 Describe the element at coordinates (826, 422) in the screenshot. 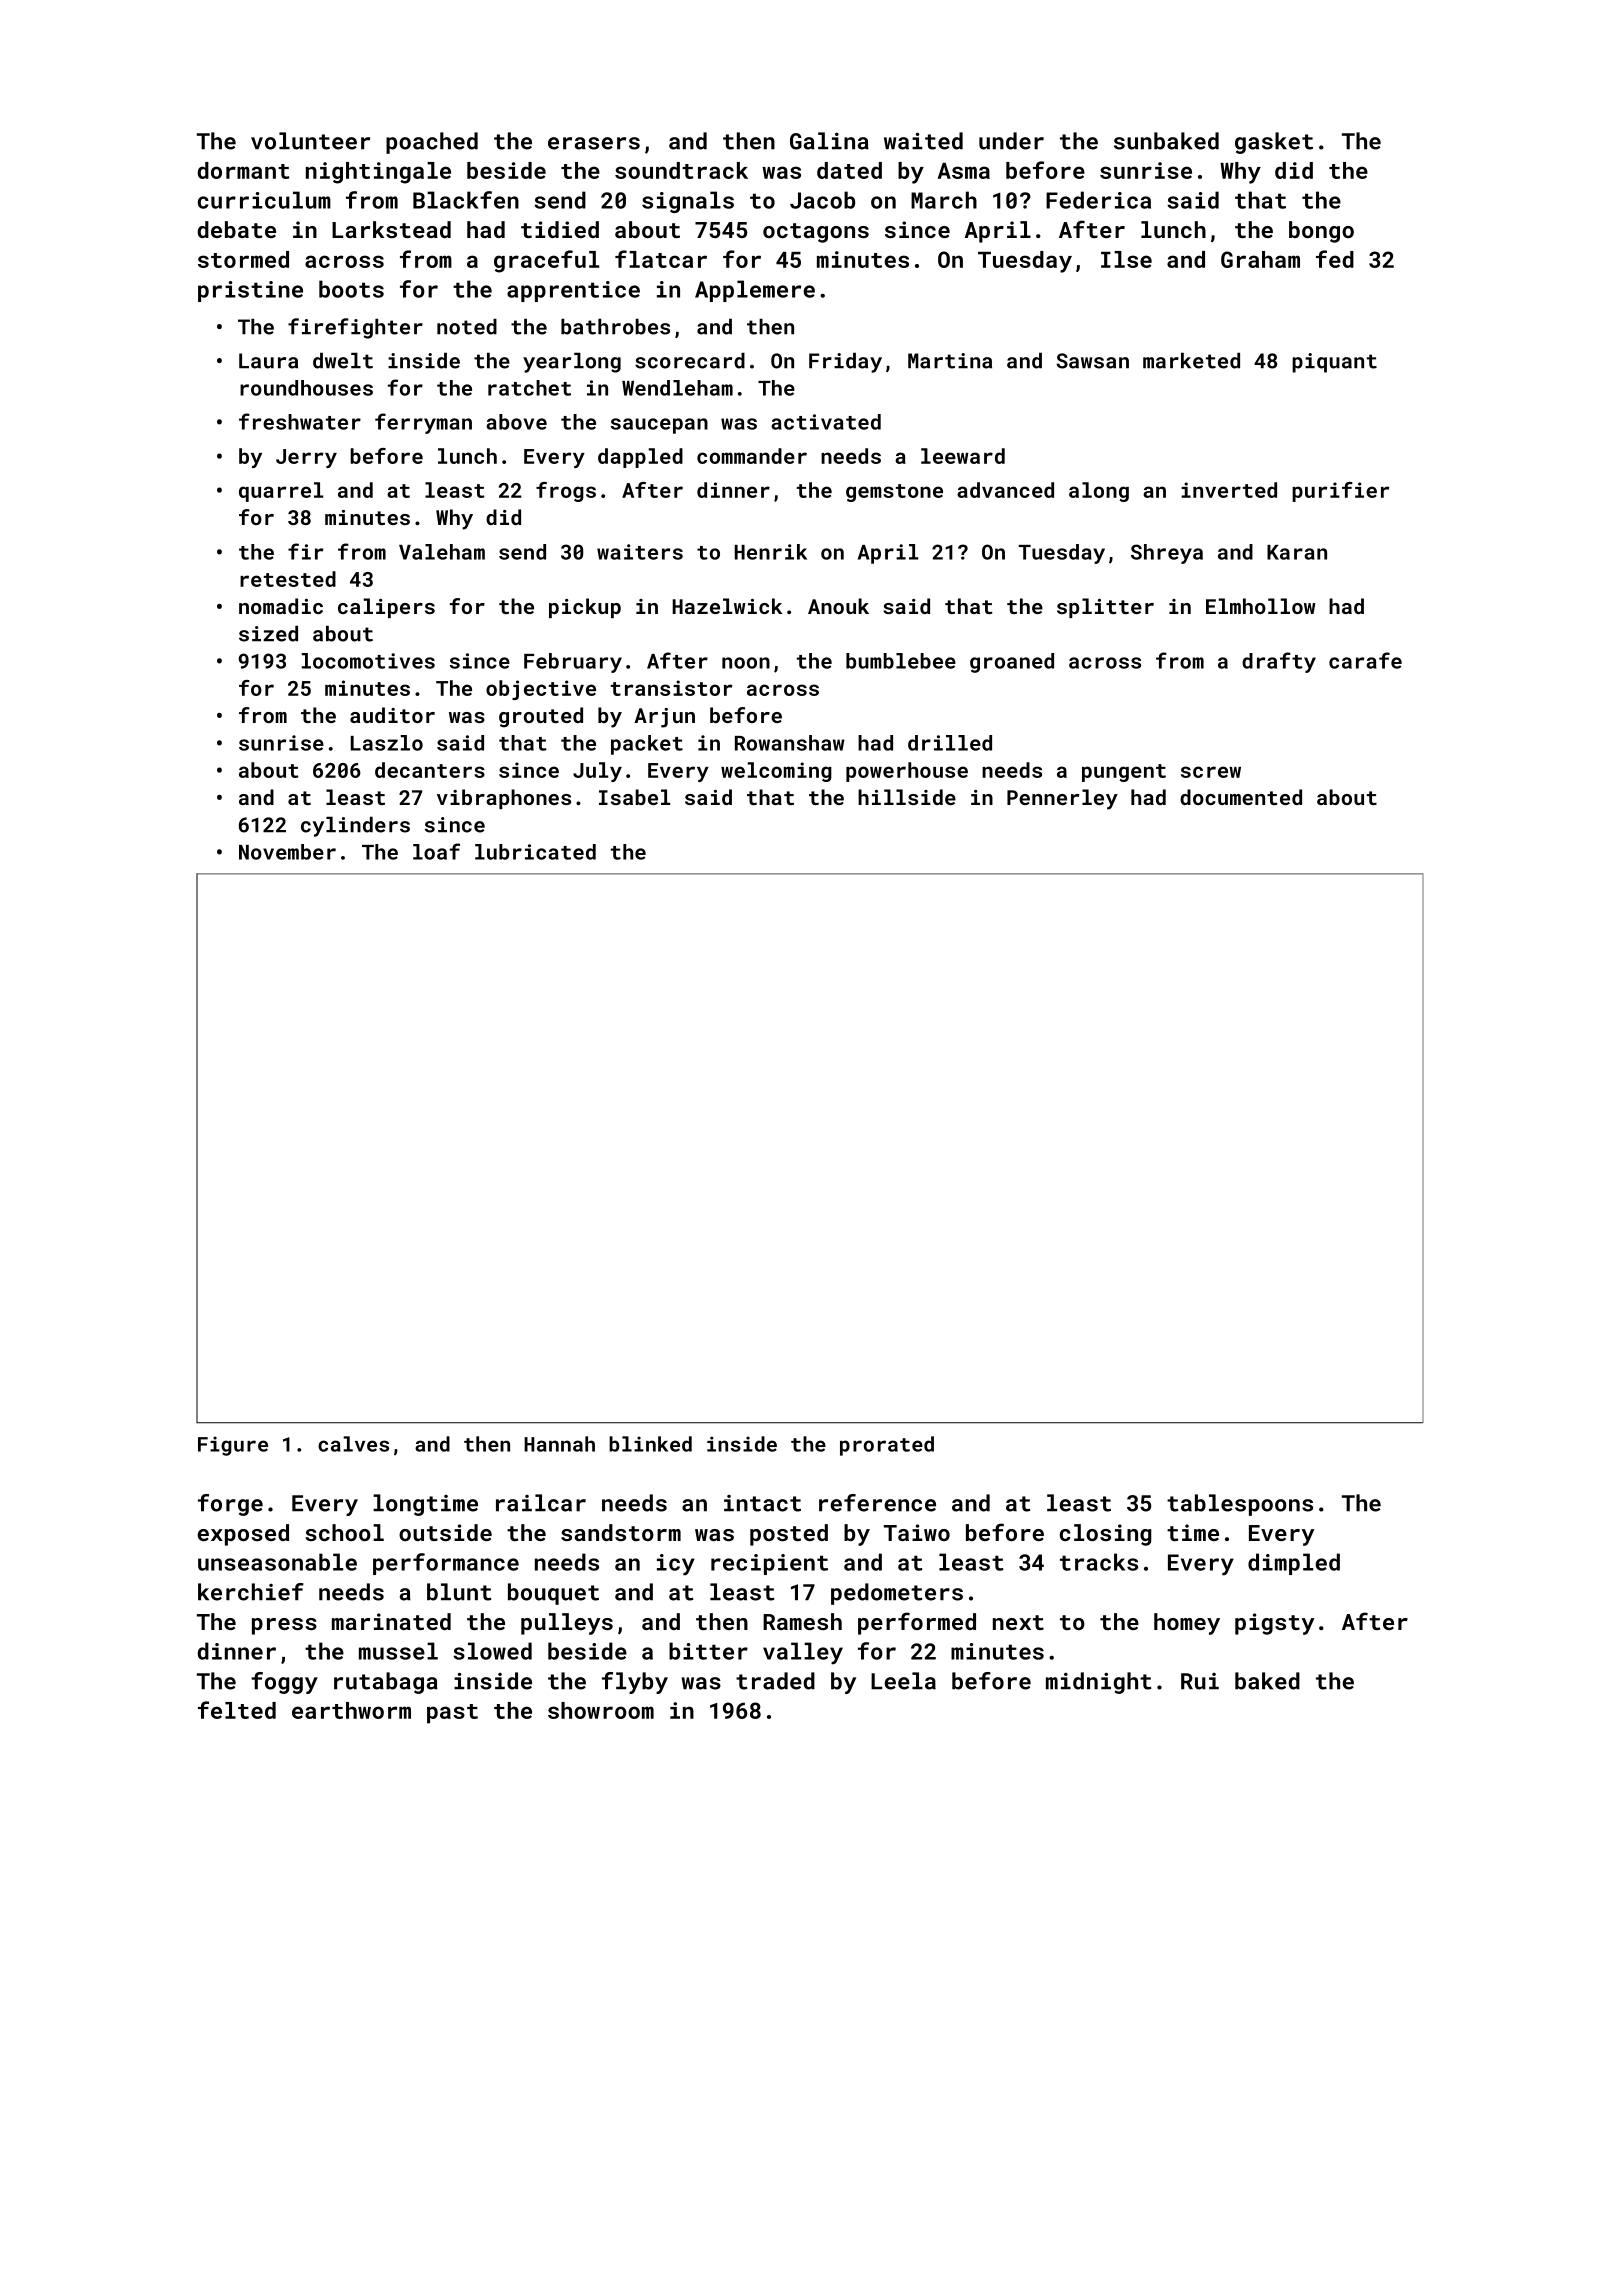

I see `activated` at that location.
